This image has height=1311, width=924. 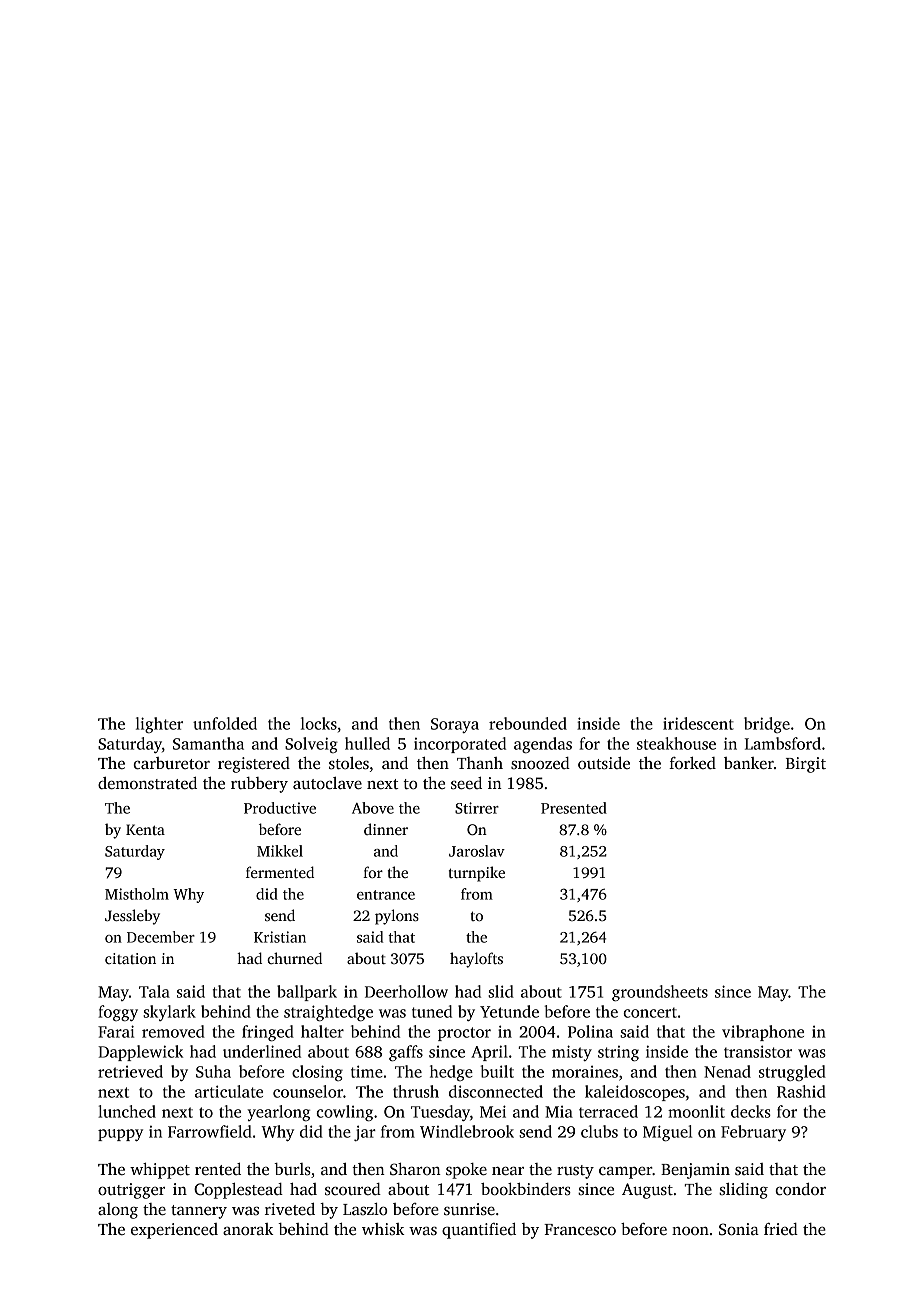 What do you see at coordinates (319, 723) in the image?
I see `locks` at bounding box center [319, 723].
